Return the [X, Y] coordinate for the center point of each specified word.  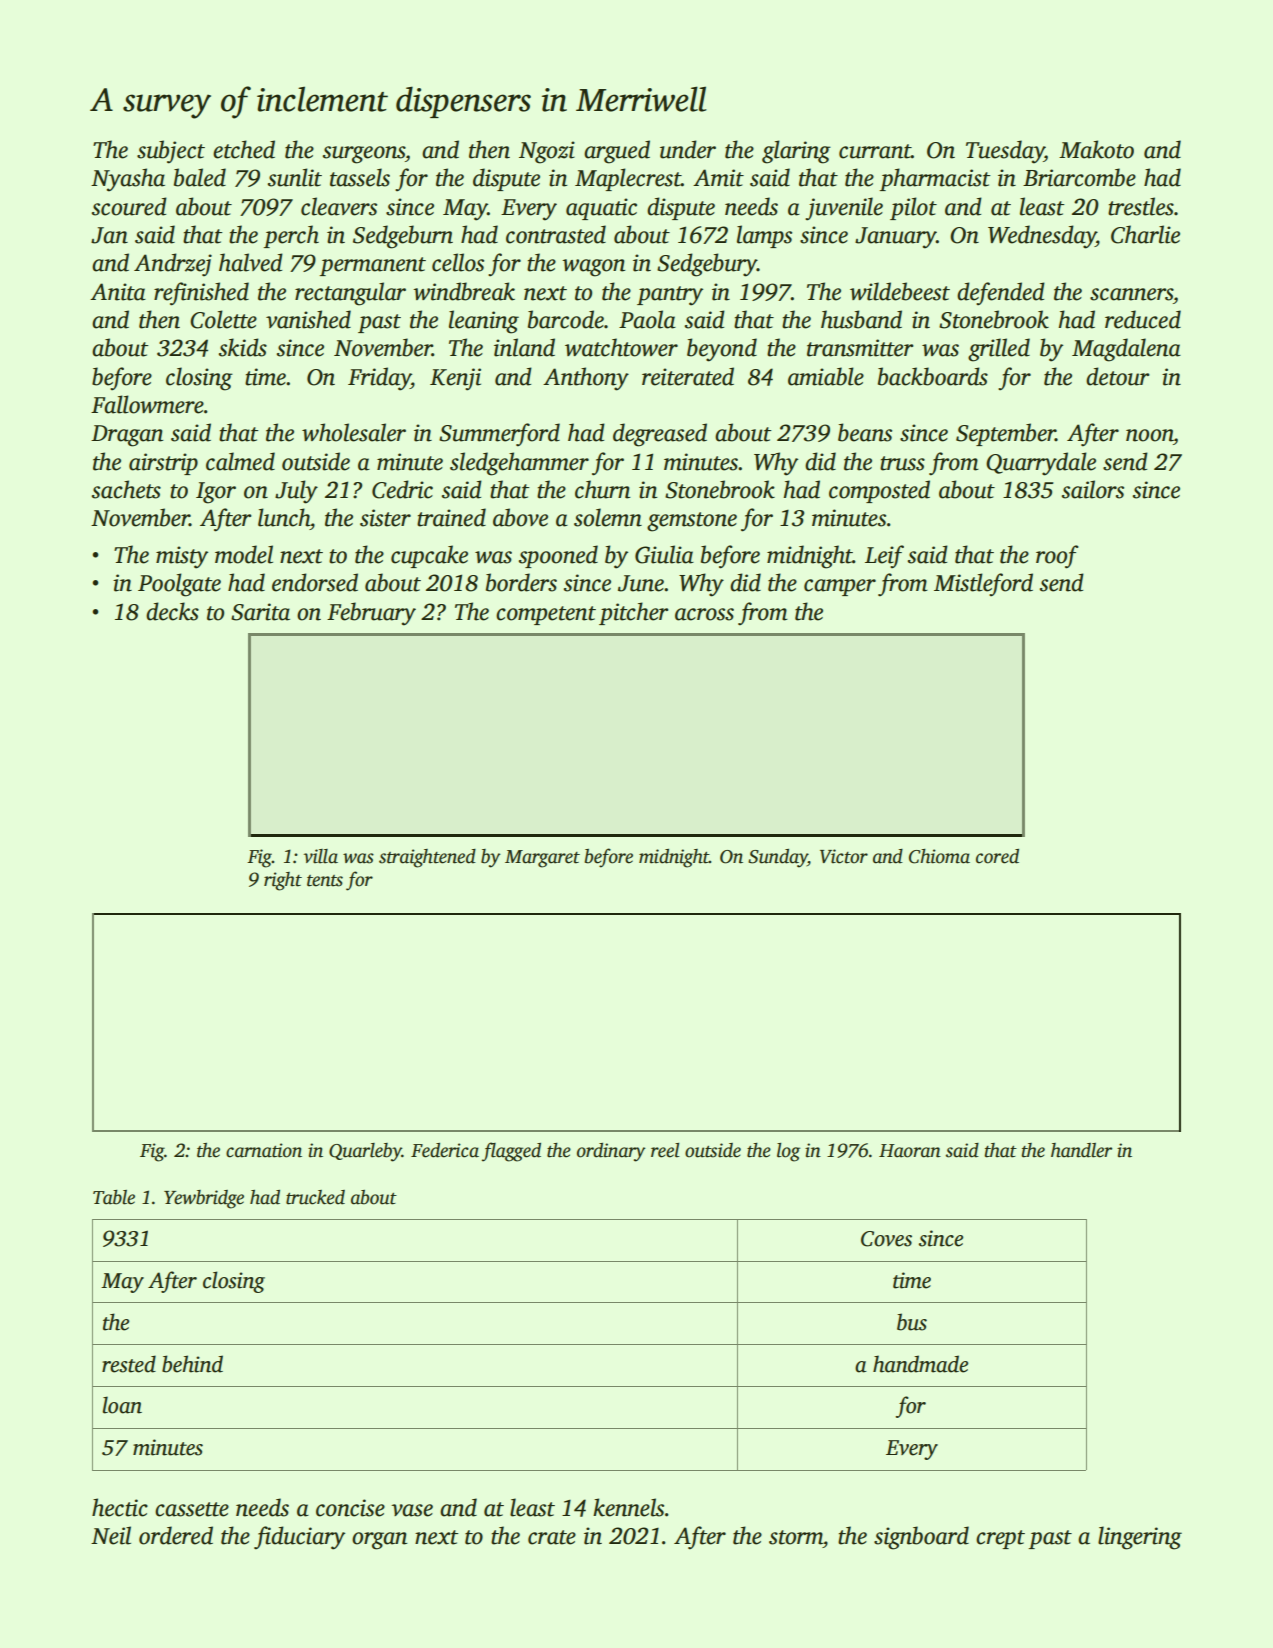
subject [171, 152]
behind [192, 1364]
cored [997, 856]
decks [172, 611]
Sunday [778, 858]
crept [1000, 1539]
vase [412, 1510]
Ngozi [547, 152]
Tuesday [1005, 152]
